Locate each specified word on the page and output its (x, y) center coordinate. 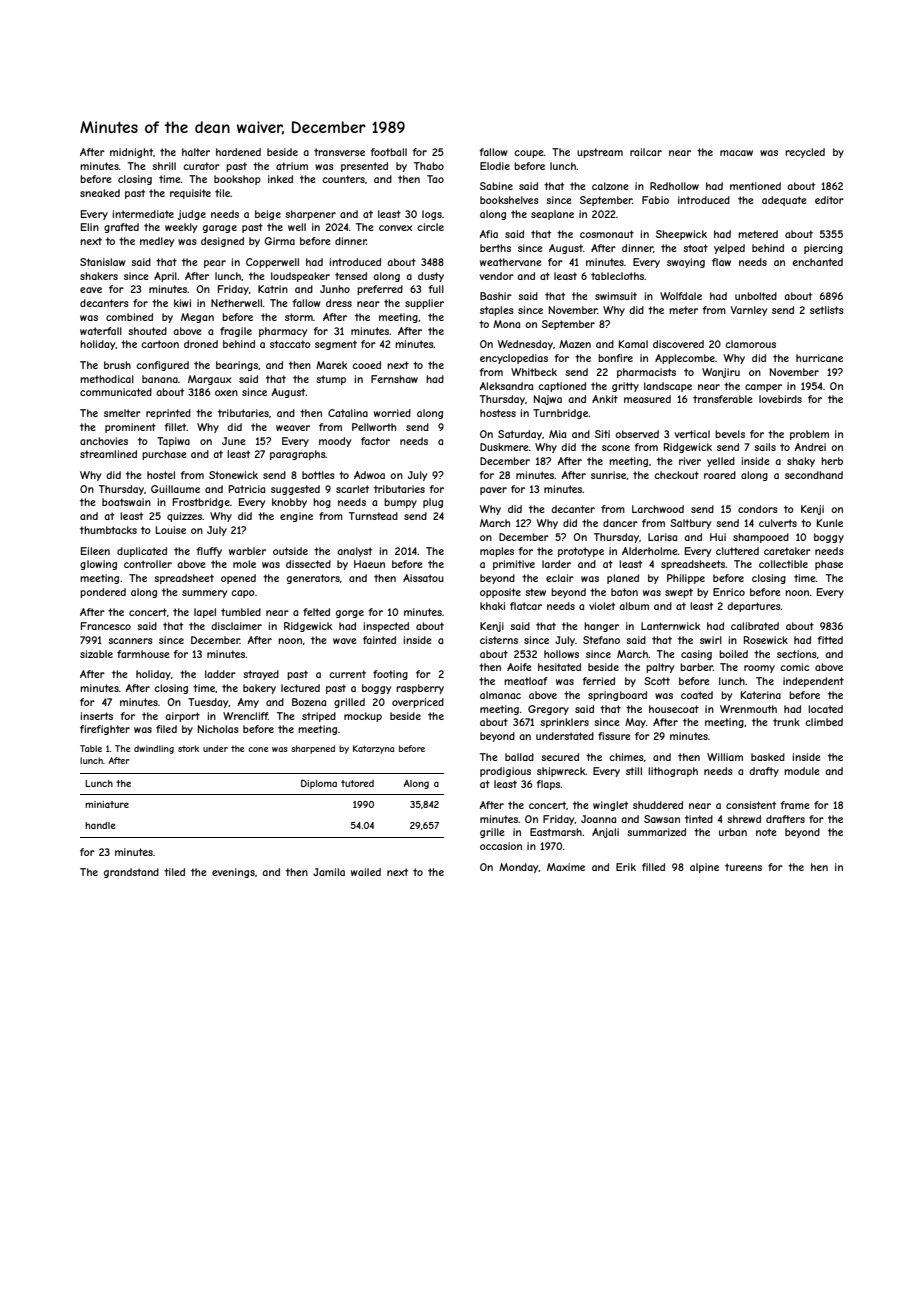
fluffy (209, 552)
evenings (233, 873)
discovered (678, 344)
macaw (736, 153)
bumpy (400, 503)
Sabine (496, 186)
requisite (190, 194)
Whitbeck (534, 372)
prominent (130, 428)
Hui (718, 537)
